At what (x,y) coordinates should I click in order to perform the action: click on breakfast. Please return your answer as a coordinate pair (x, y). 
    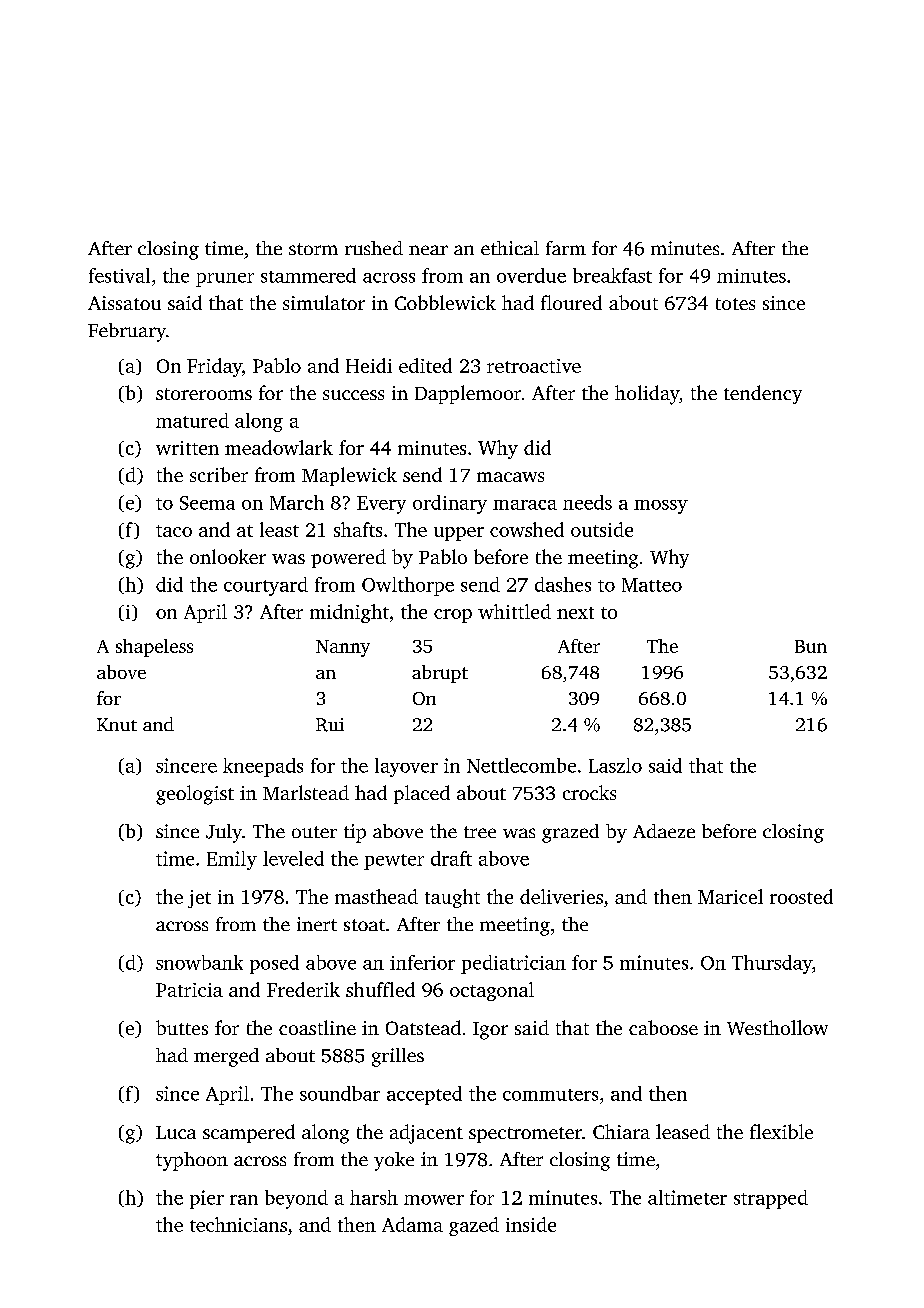
    Looking at the image, I should click on (612, 275).
